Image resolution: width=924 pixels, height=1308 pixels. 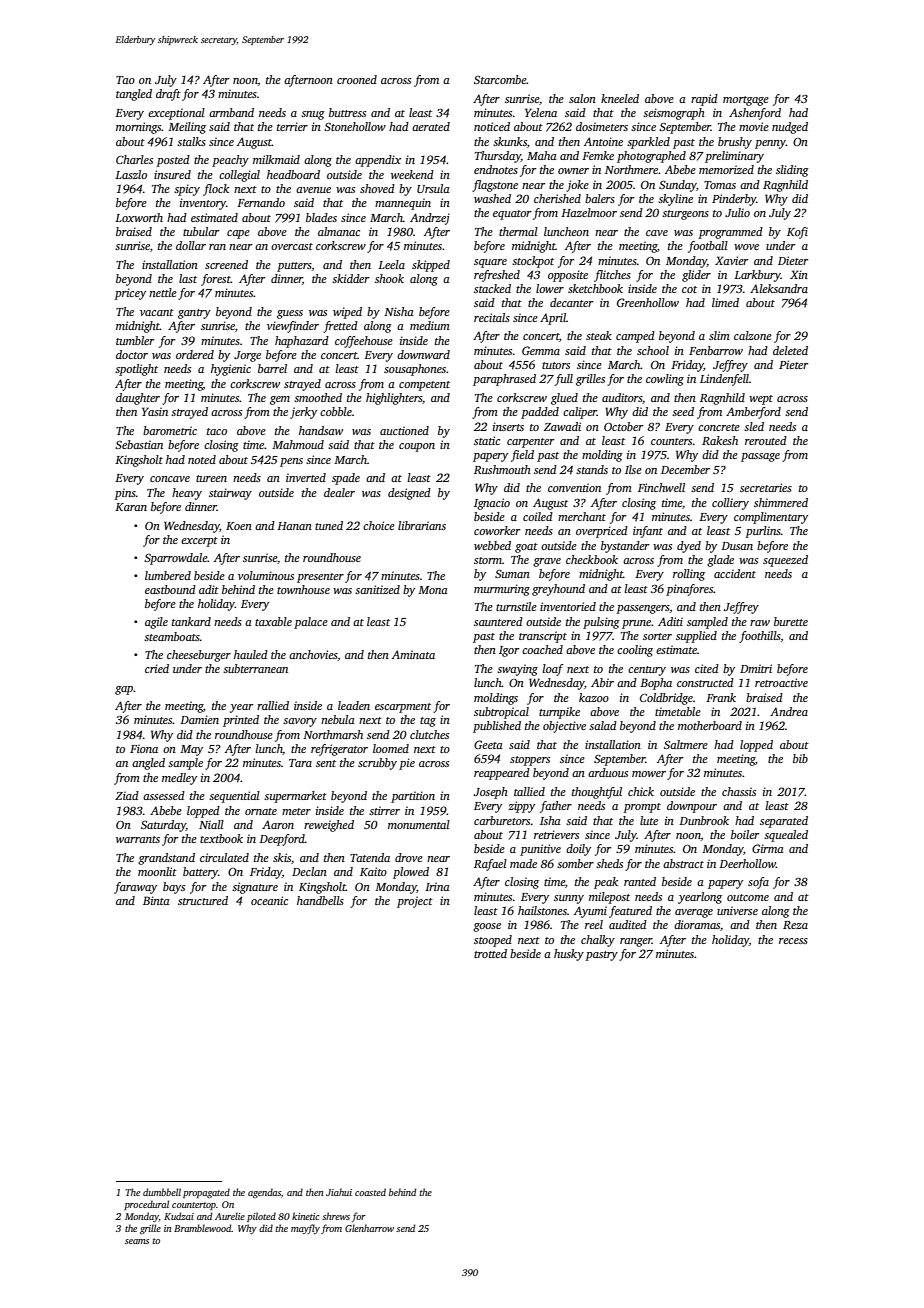 What do you see at coordinates (504, 380) in the page?
I see `paraphrased` at bounding box center [504, 380].
